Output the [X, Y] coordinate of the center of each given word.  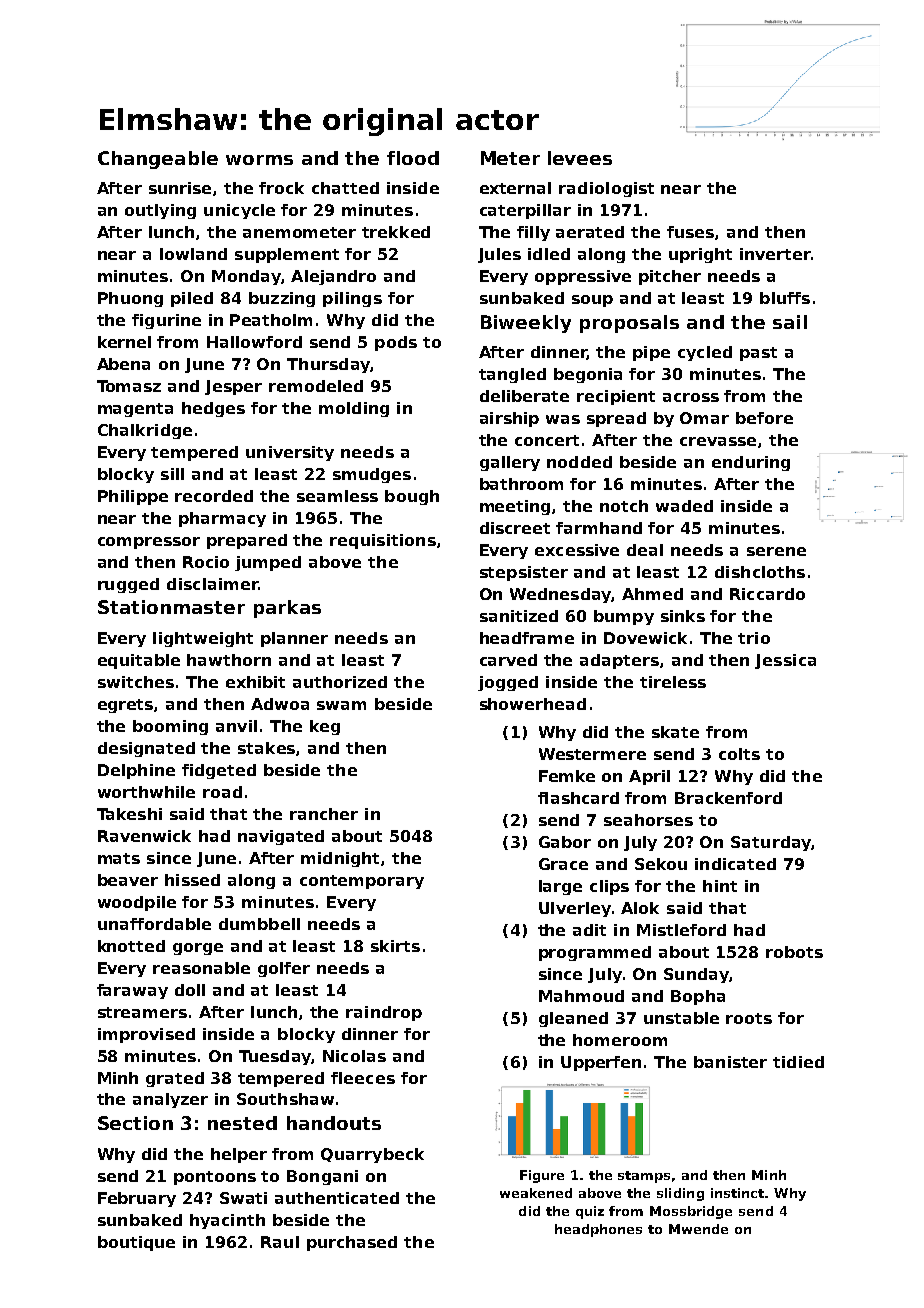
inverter [775, 254]
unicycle [239, 211]
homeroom [620, 1040]
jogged [508, 683]
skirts [395, 946]
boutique [136, 1243]
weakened [536, 1193]
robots [794, 952]
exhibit [255, 682]
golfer [284, 969]
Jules [499, 255]
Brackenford [728, 798]
